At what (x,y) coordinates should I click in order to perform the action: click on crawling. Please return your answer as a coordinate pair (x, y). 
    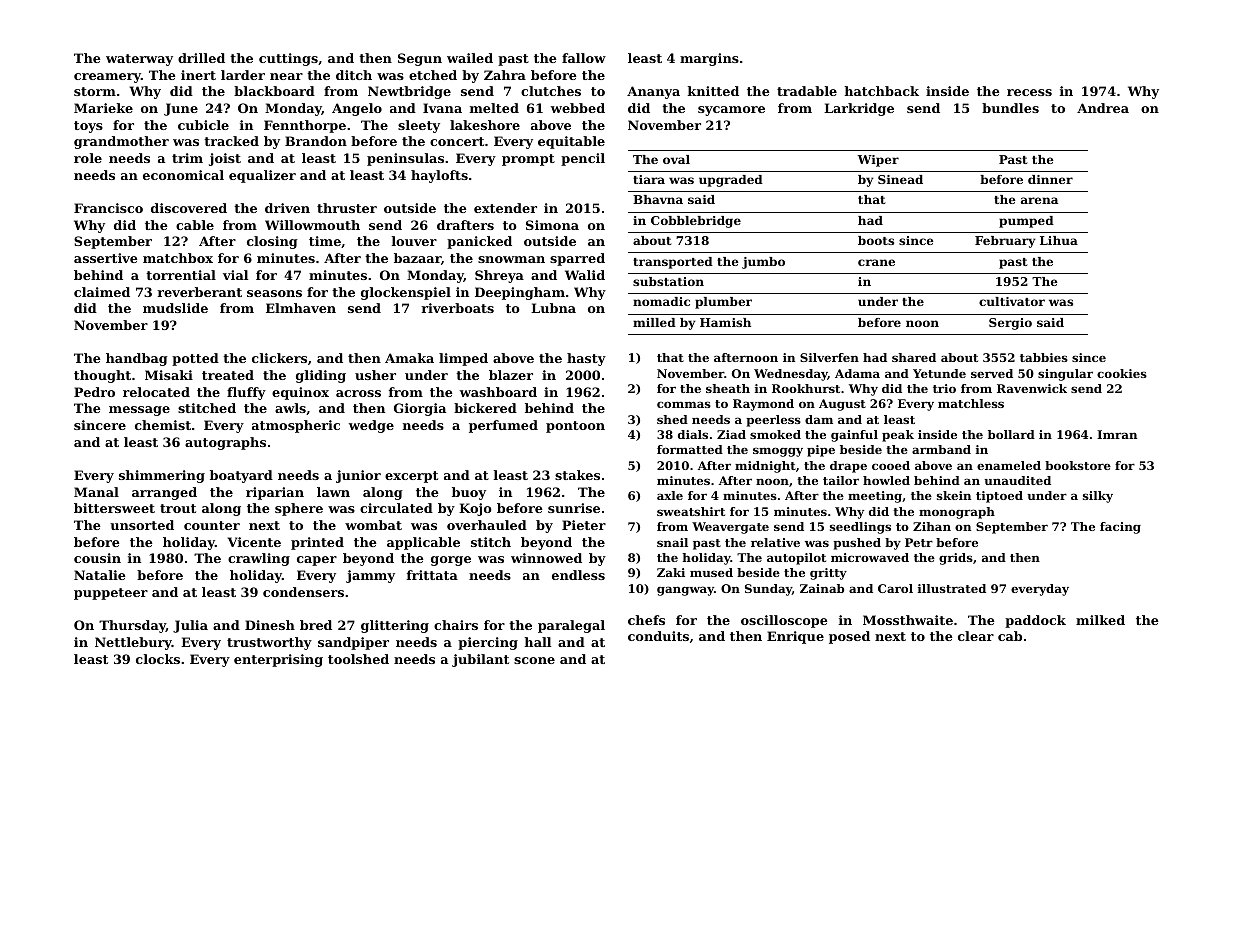
    Looking at the image, I should click on (259, 559).
